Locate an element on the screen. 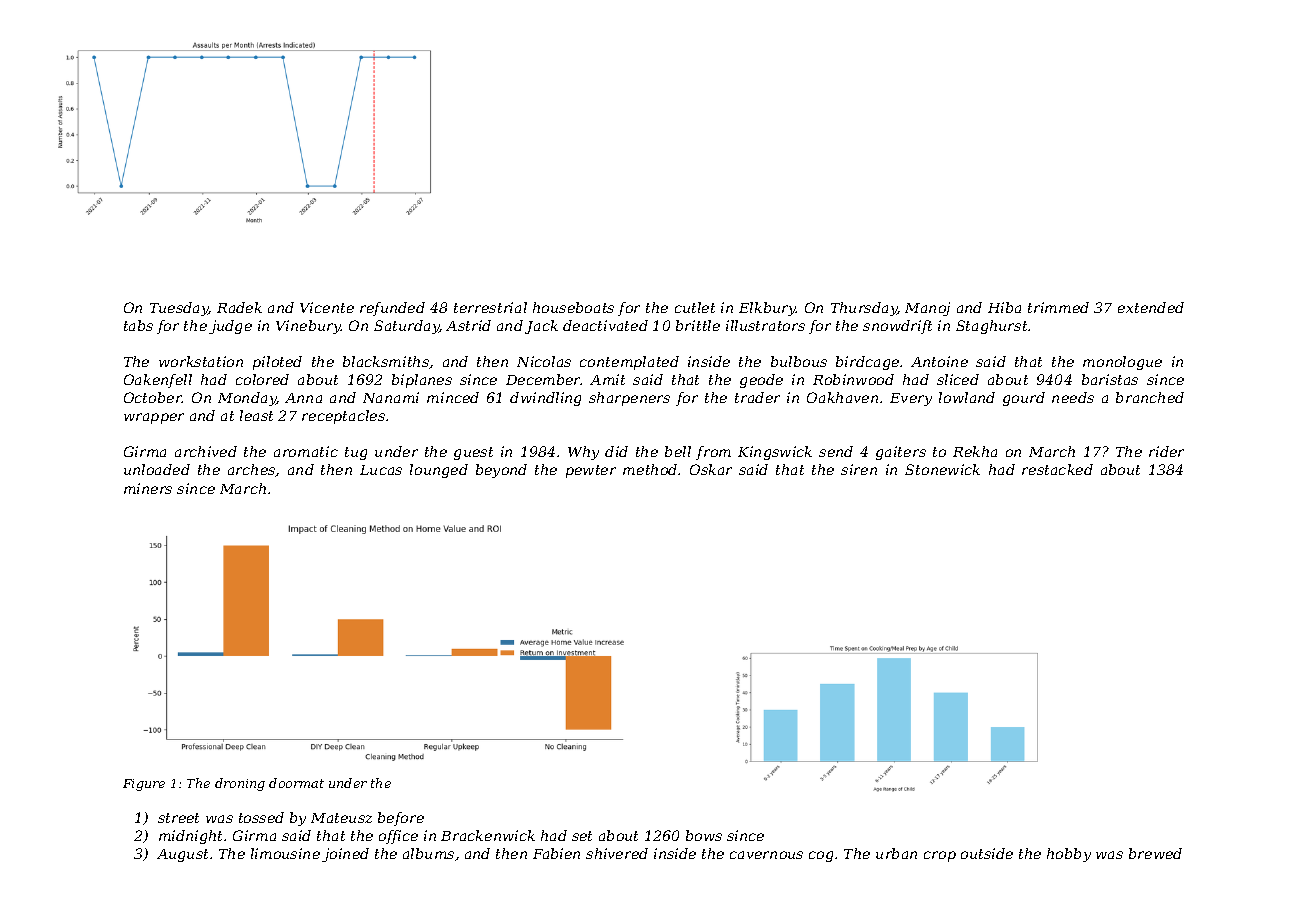 The height and width of the screenshot is (924, 1308). miners is located at coordinates (148, 488).
